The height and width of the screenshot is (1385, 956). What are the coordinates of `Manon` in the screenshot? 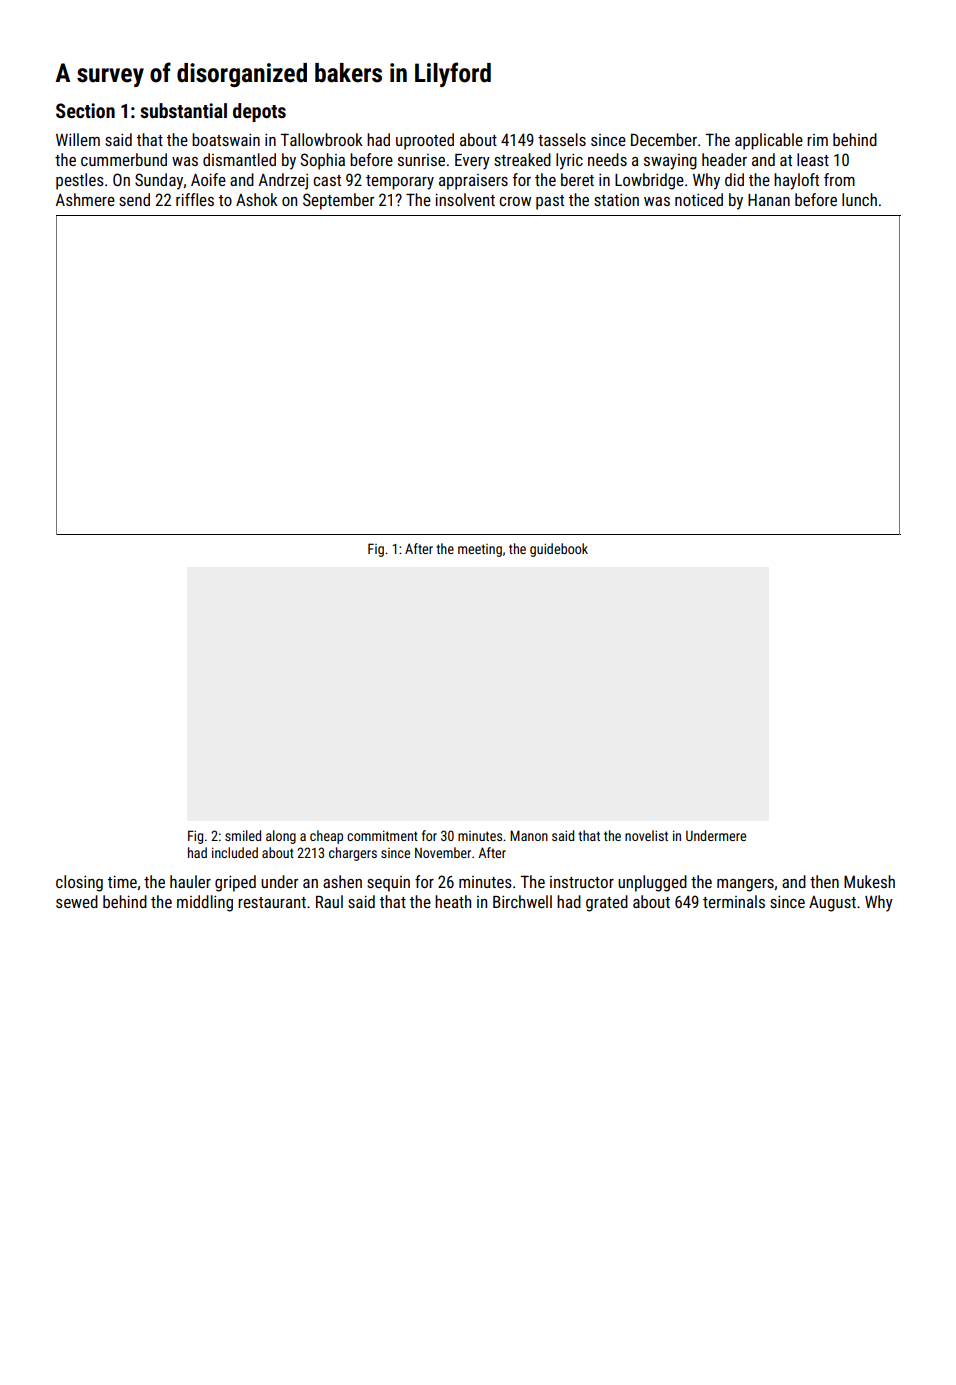 It's located at (529, 835).
